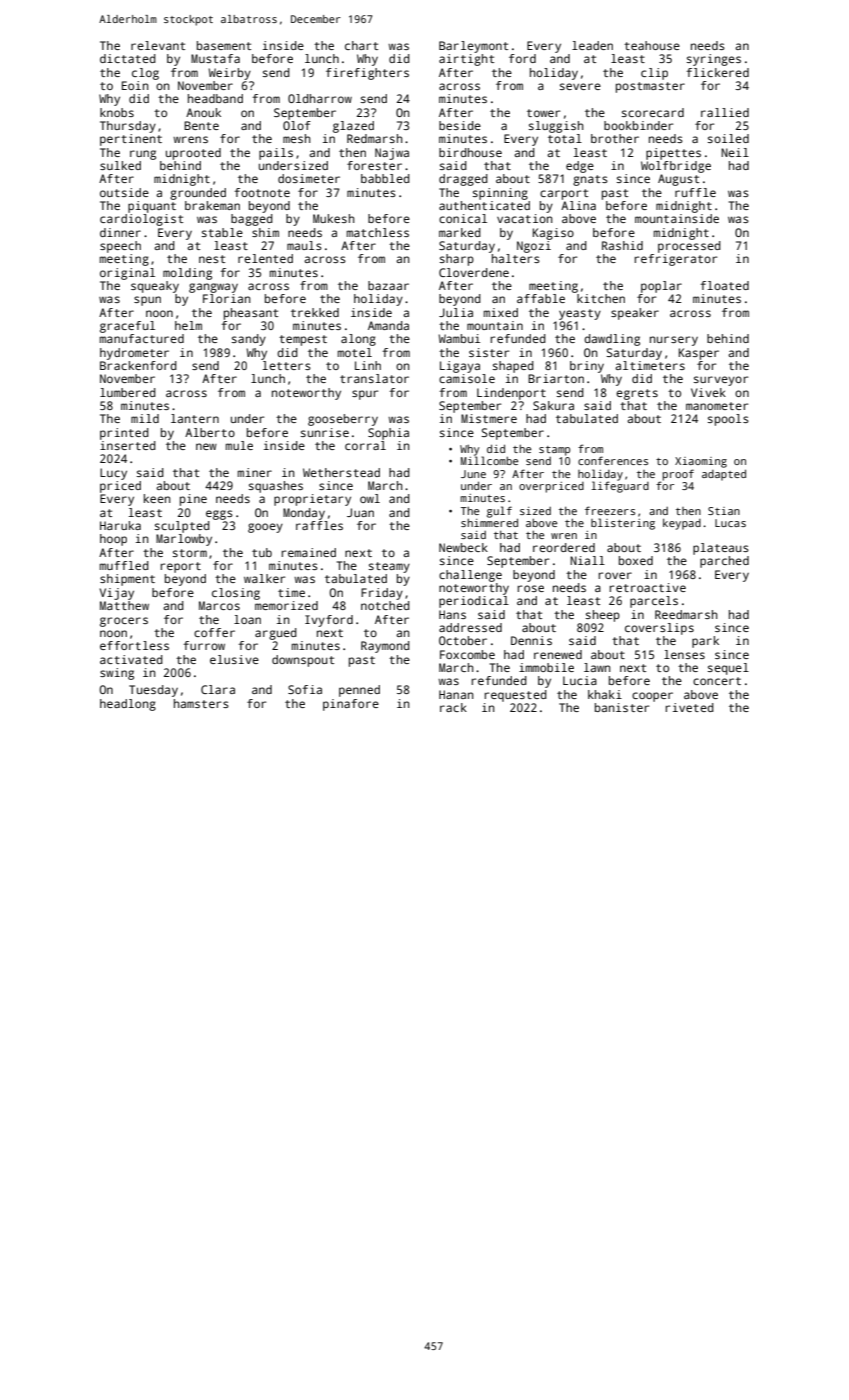  What do you see at coordinates (128, 58) in the screenshot?
I see `dictated` at bounding box center [128, 58].
